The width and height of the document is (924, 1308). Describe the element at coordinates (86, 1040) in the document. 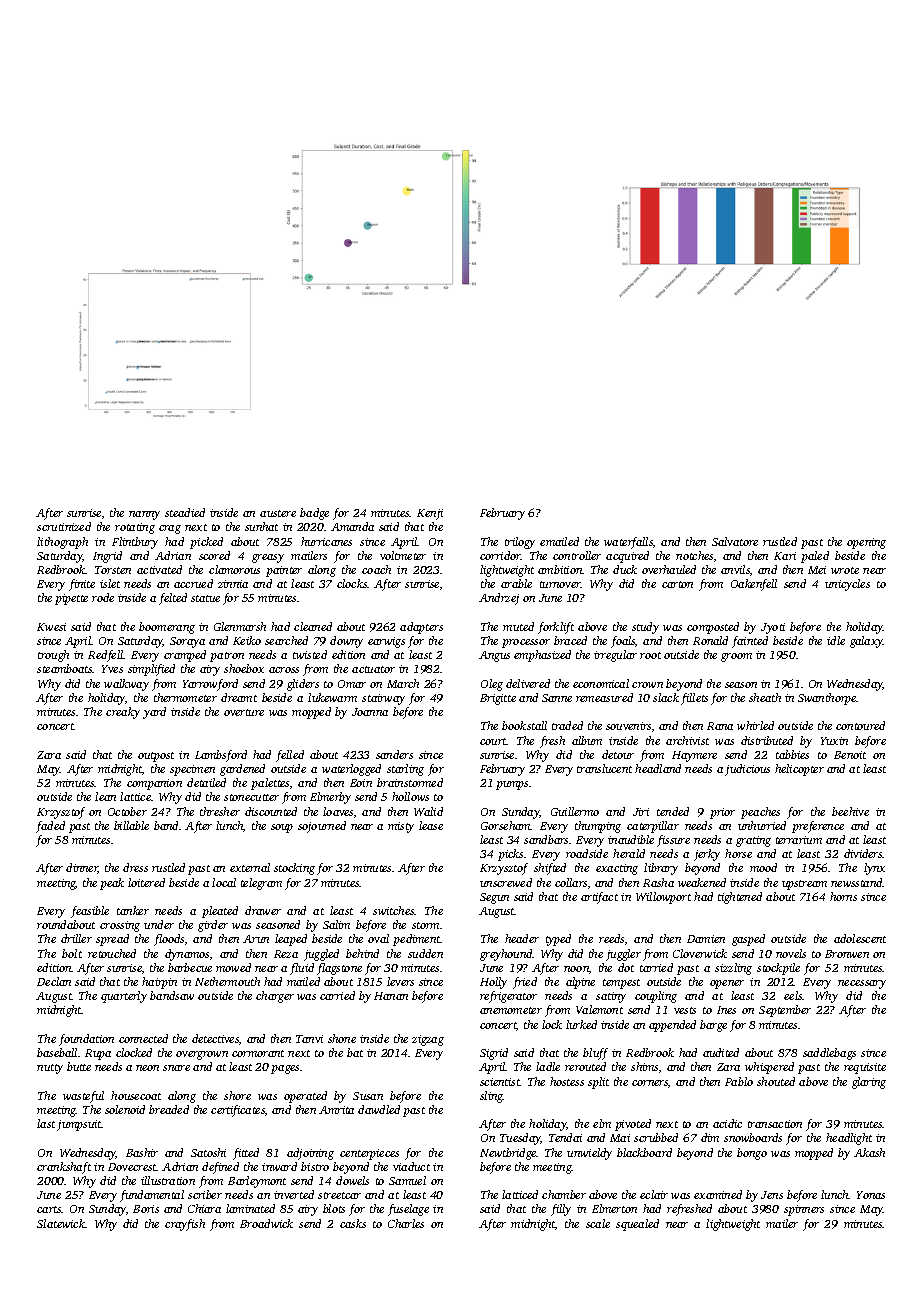

I see `foundation` at that location.
